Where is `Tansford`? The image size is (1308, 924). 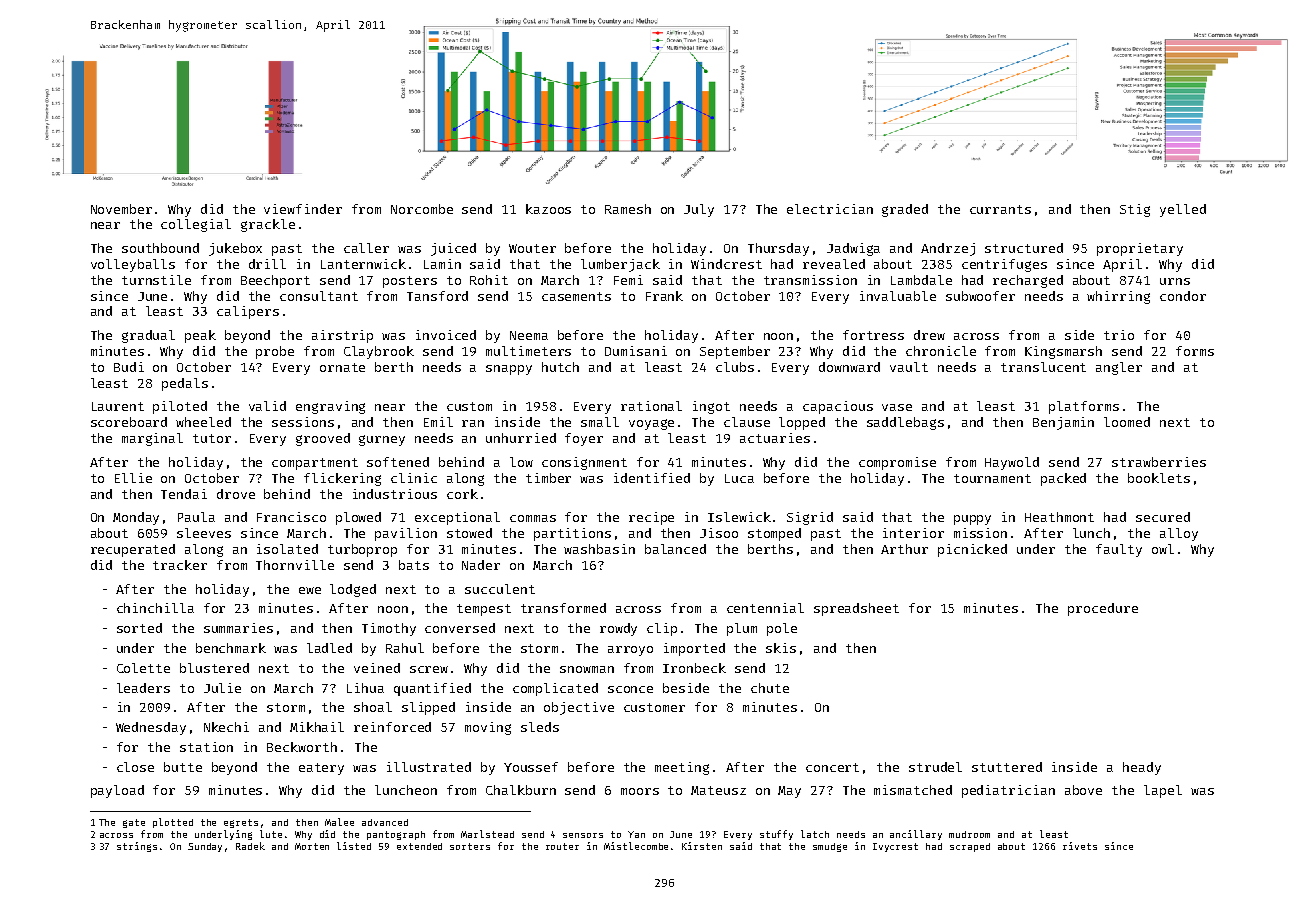 Tansford is located at coordinates (437, 296).
